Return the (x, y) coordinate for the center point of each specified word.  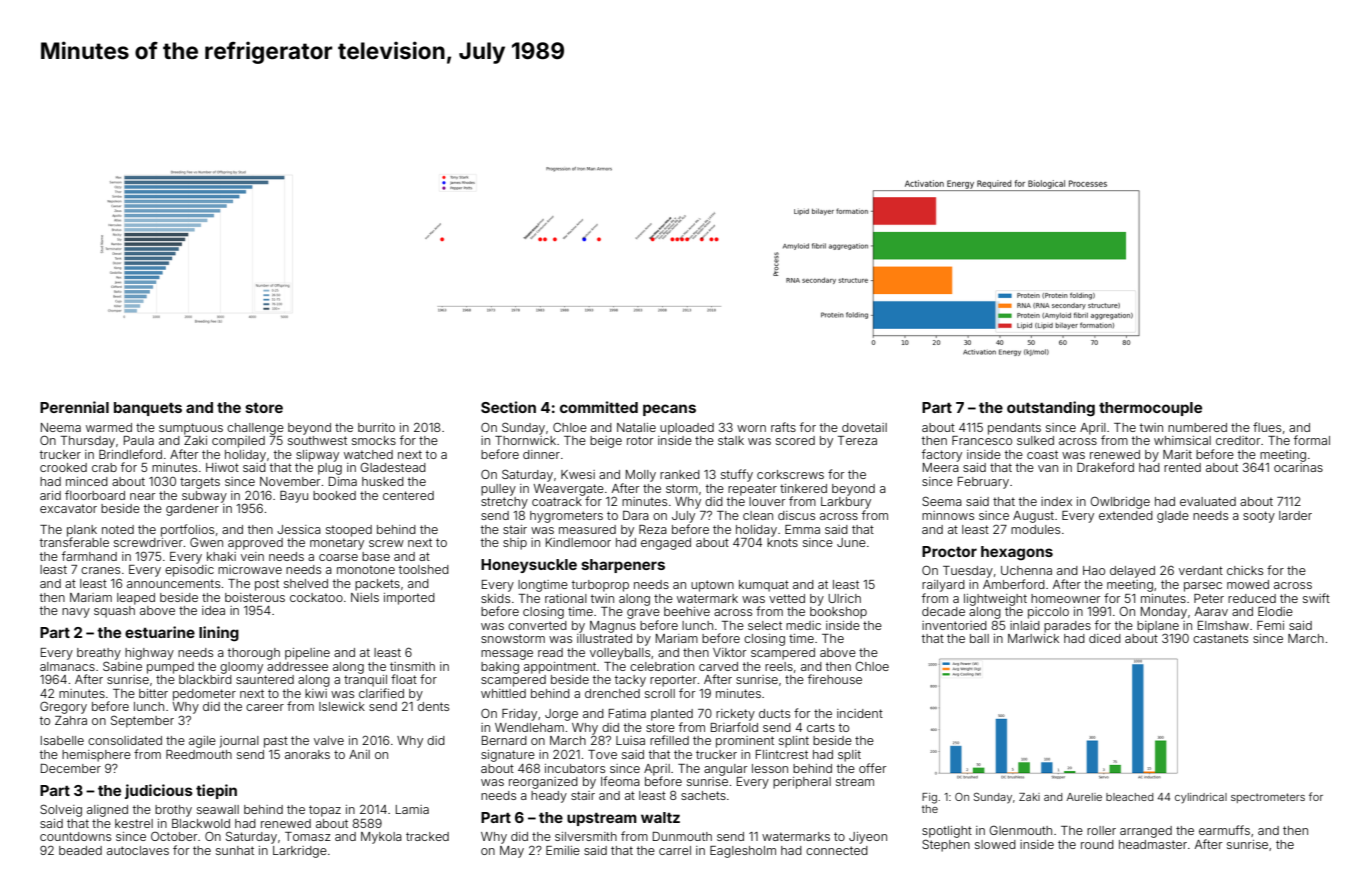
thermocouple (1150, 409)
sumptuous (191, 429)
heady (549, 797)
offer (872, 768)
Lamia (412, 809)
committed (599, 407)
